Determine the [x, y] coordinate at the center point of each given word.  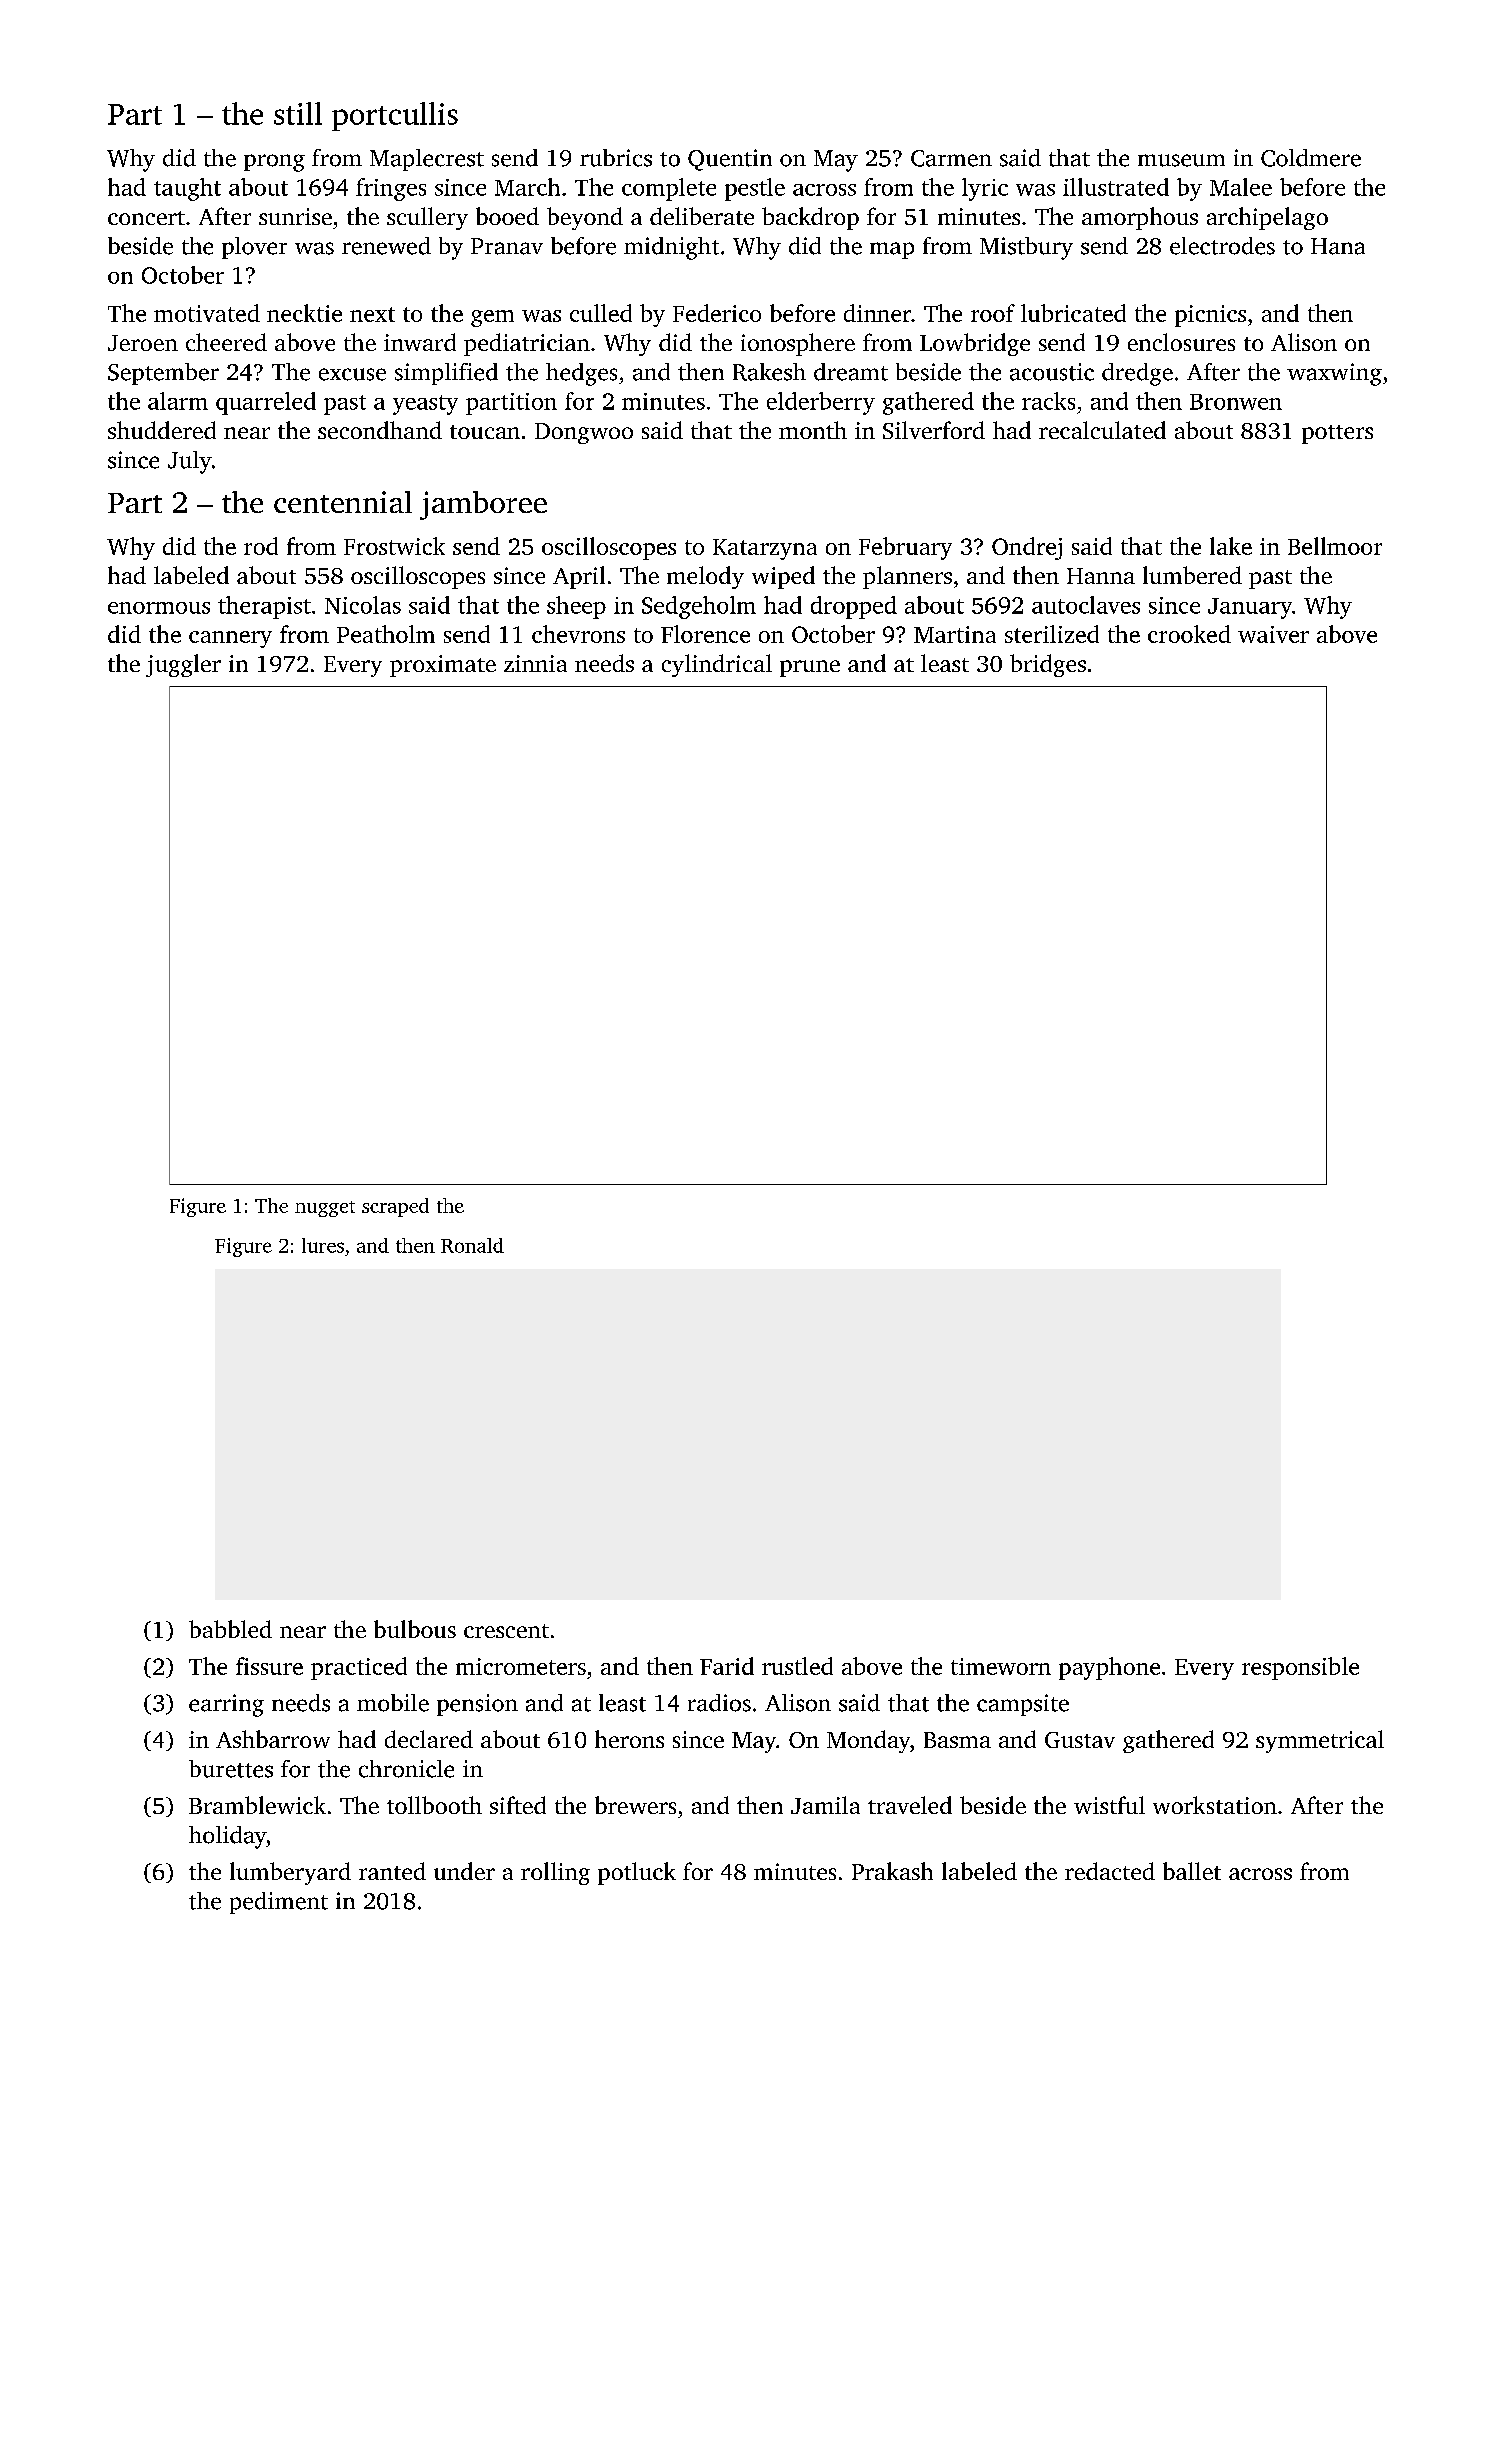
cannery [230, 639]
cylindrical [717, 665]
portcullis [395, 116]
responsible [1300, 1668]
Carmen [951, 158]
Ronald [472, 1245]
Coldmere [1311, 158]
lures [323, 1245]
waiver [1273, 634]
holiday [227, 1837]
